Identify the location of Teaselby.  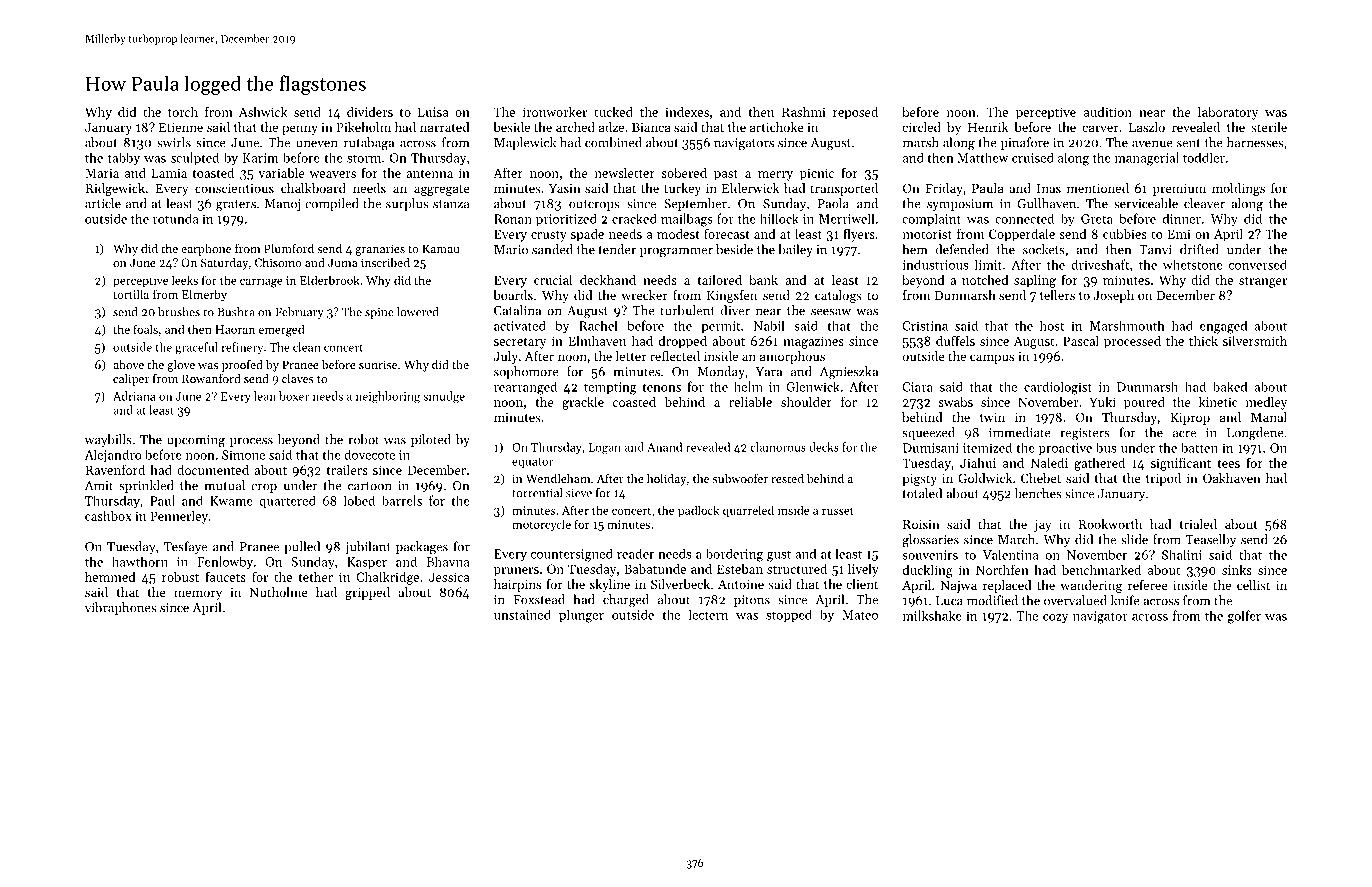
(1211, 540).
